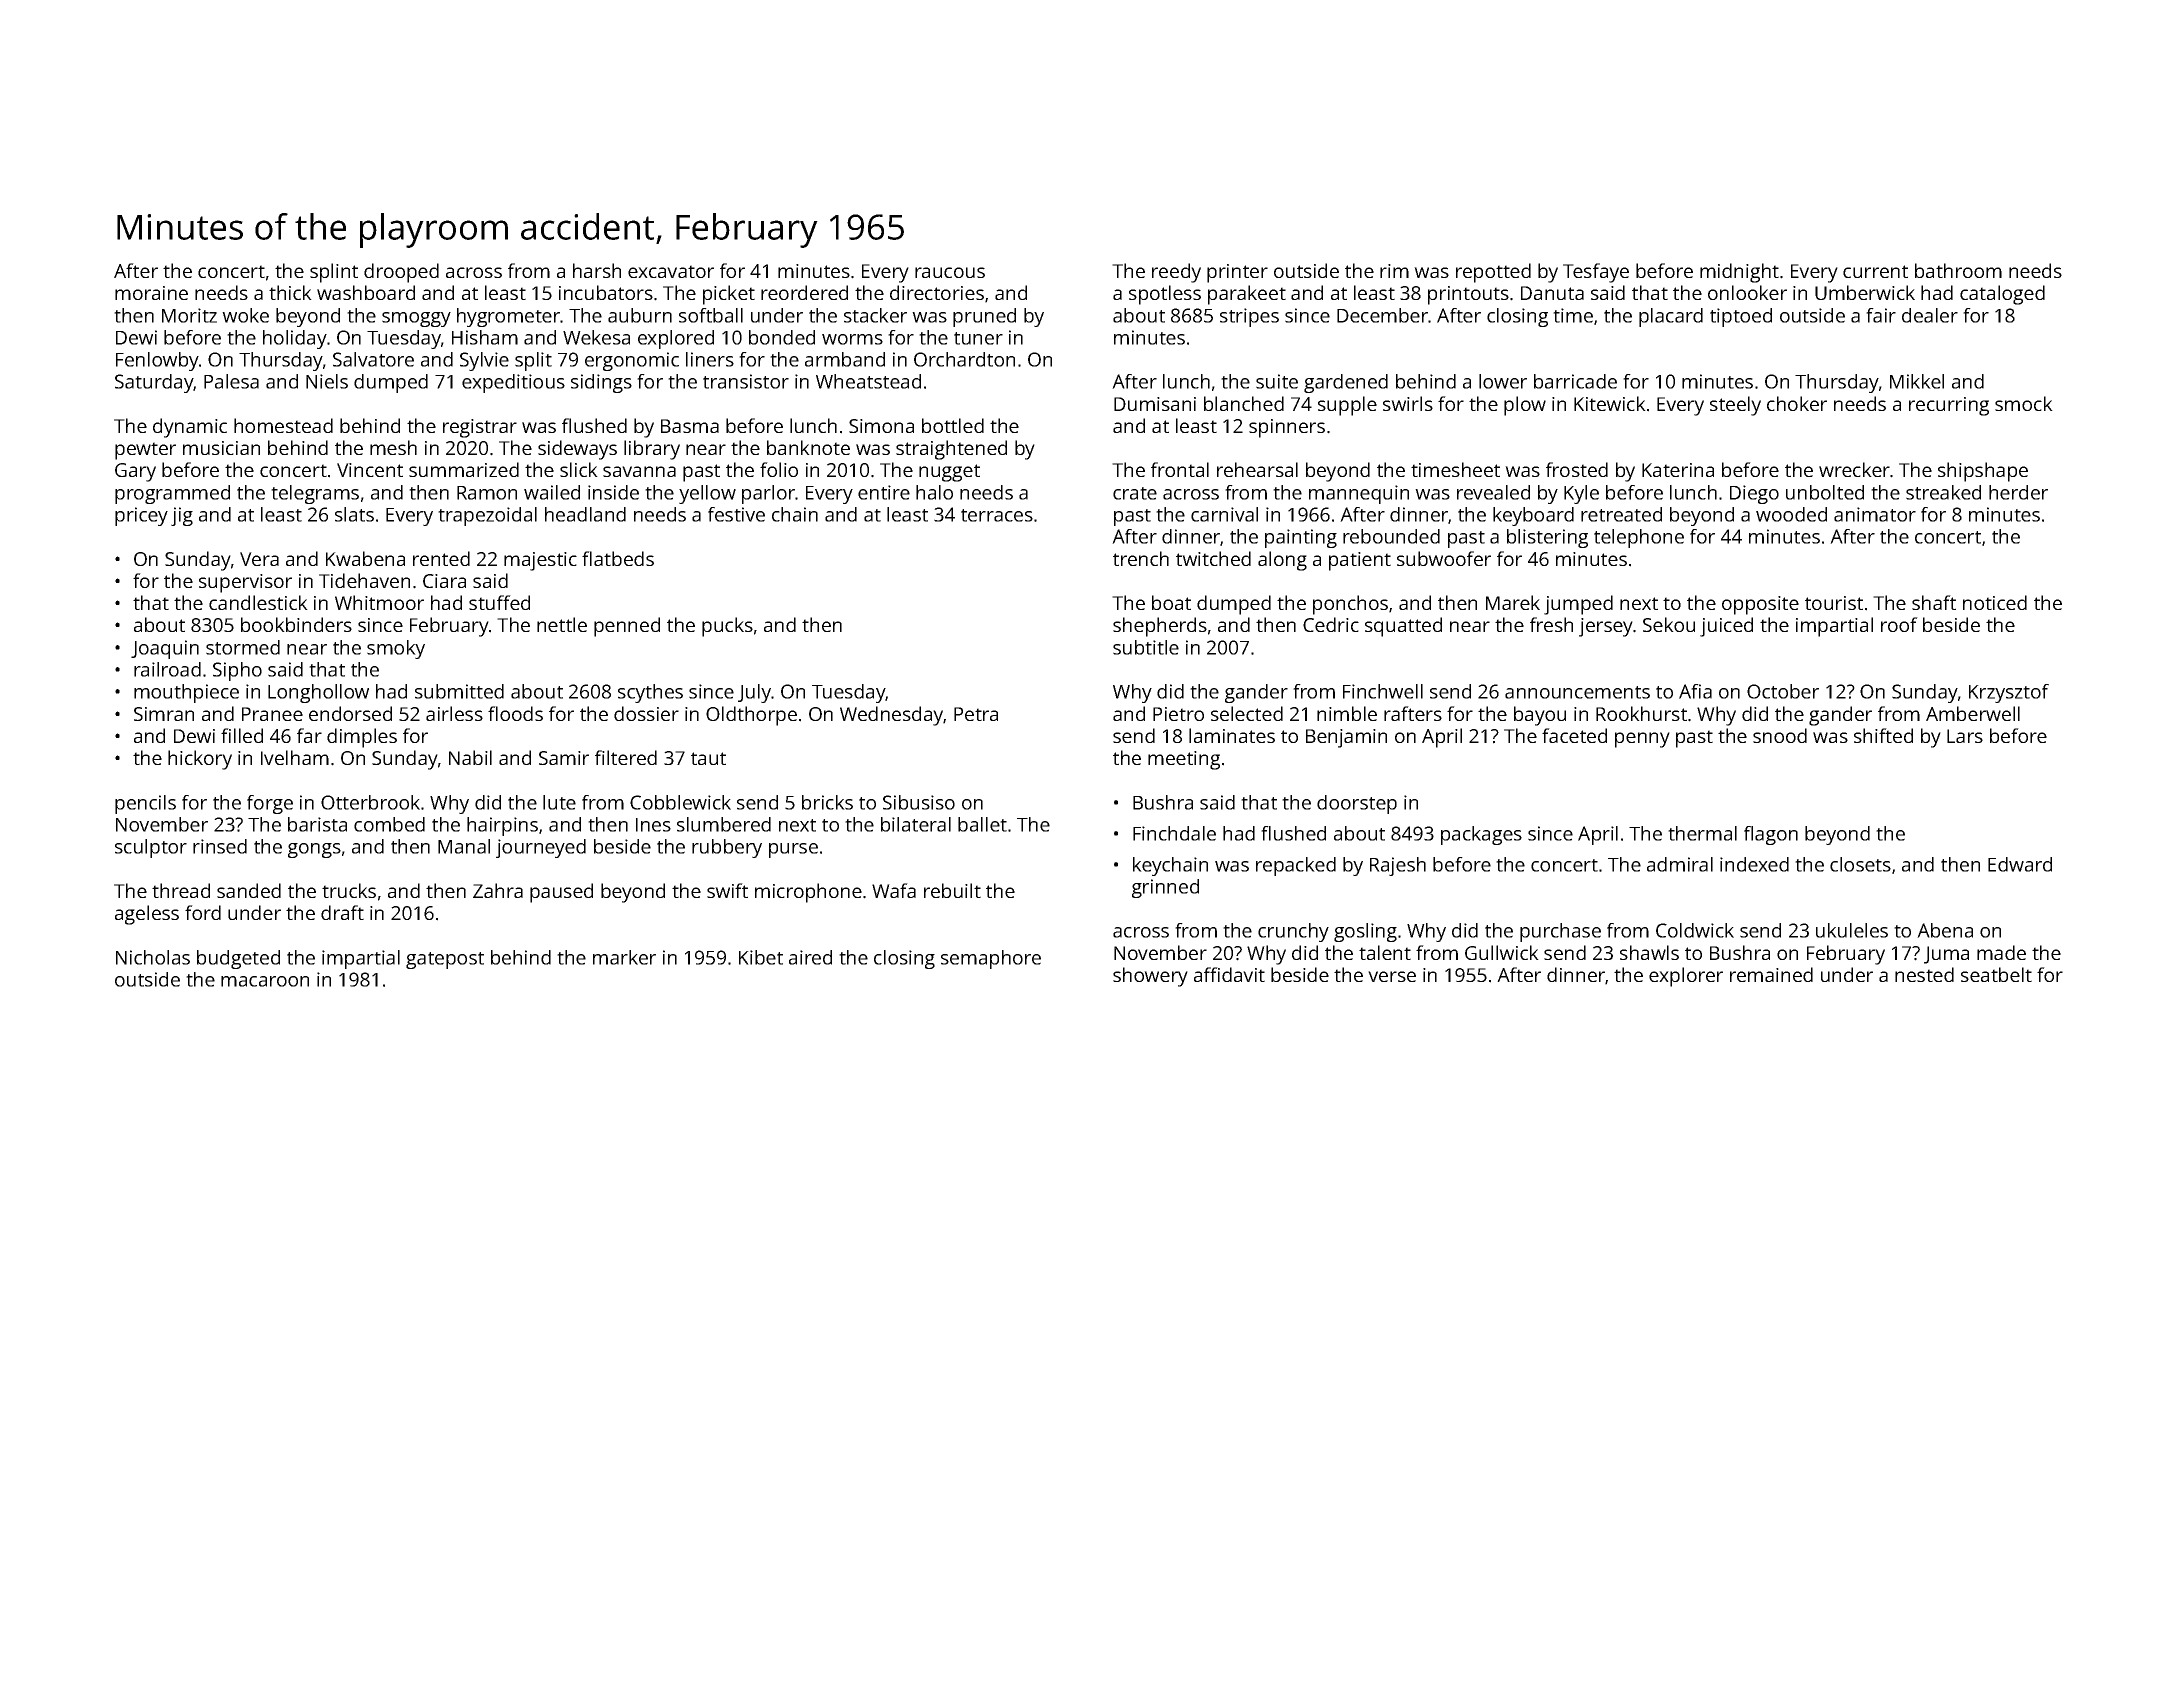 Image resolution: width=2178 pixels, height=1683 pixels. What do you see at coordinates (755, 693) in the screenshot?
I see `July` at bounding box center [755, 693].
